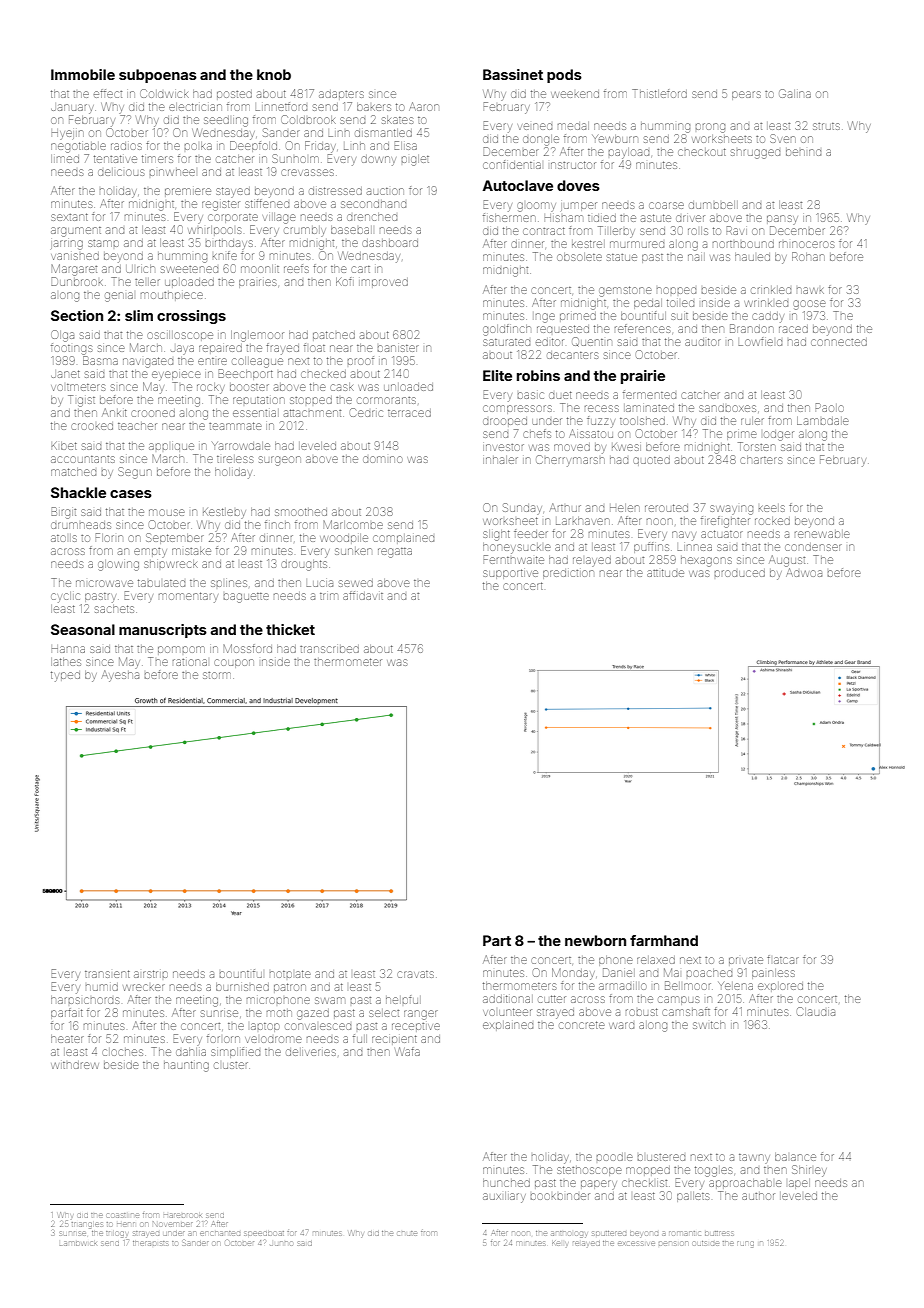  What do you see at coordinates (497, 940) in the screenshot?
I see `Part` at bounding box center [497, 940].
